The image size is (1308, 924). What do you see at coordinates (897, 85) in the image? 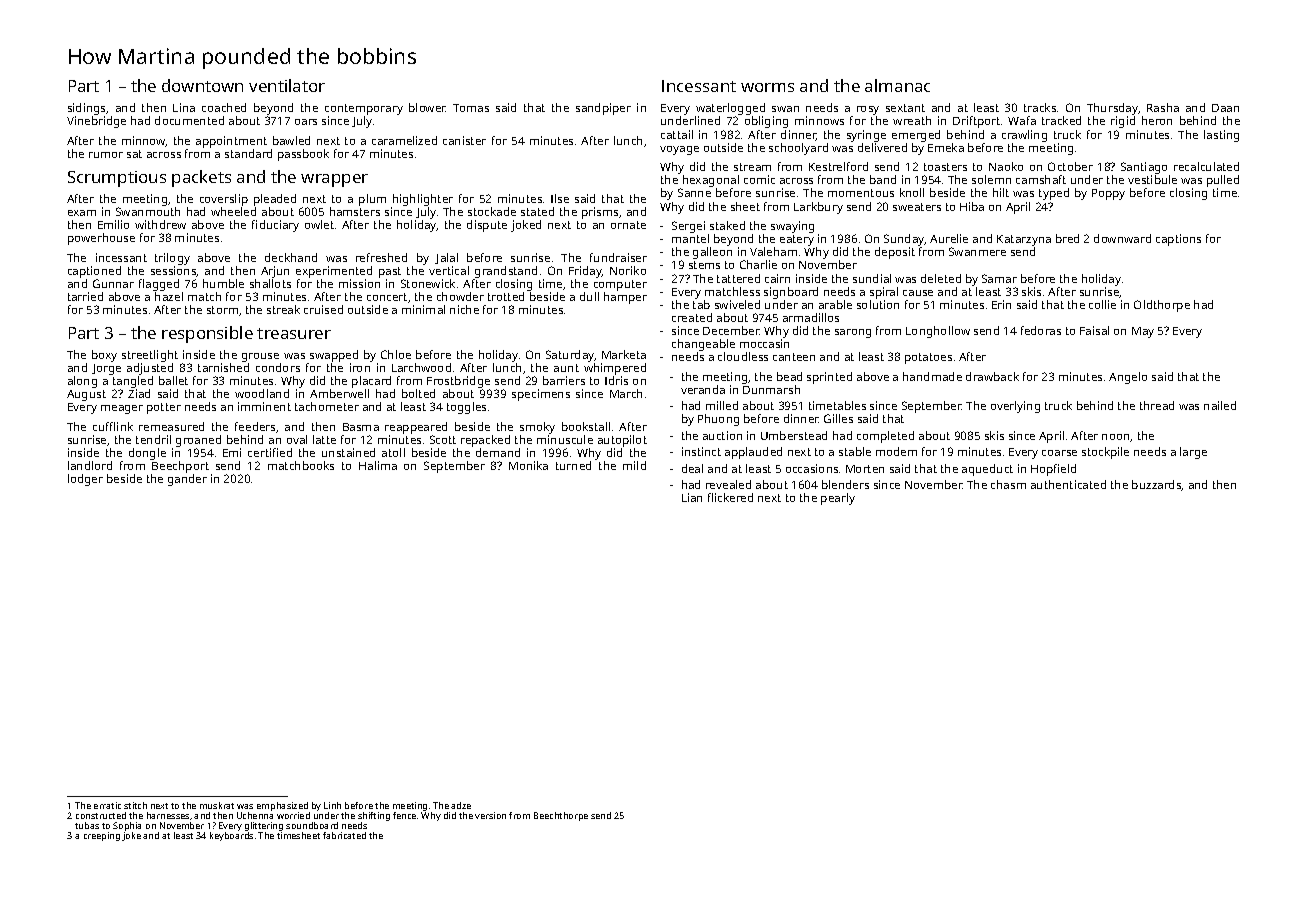
I see `almanac` at bounding box center [897, 85].
